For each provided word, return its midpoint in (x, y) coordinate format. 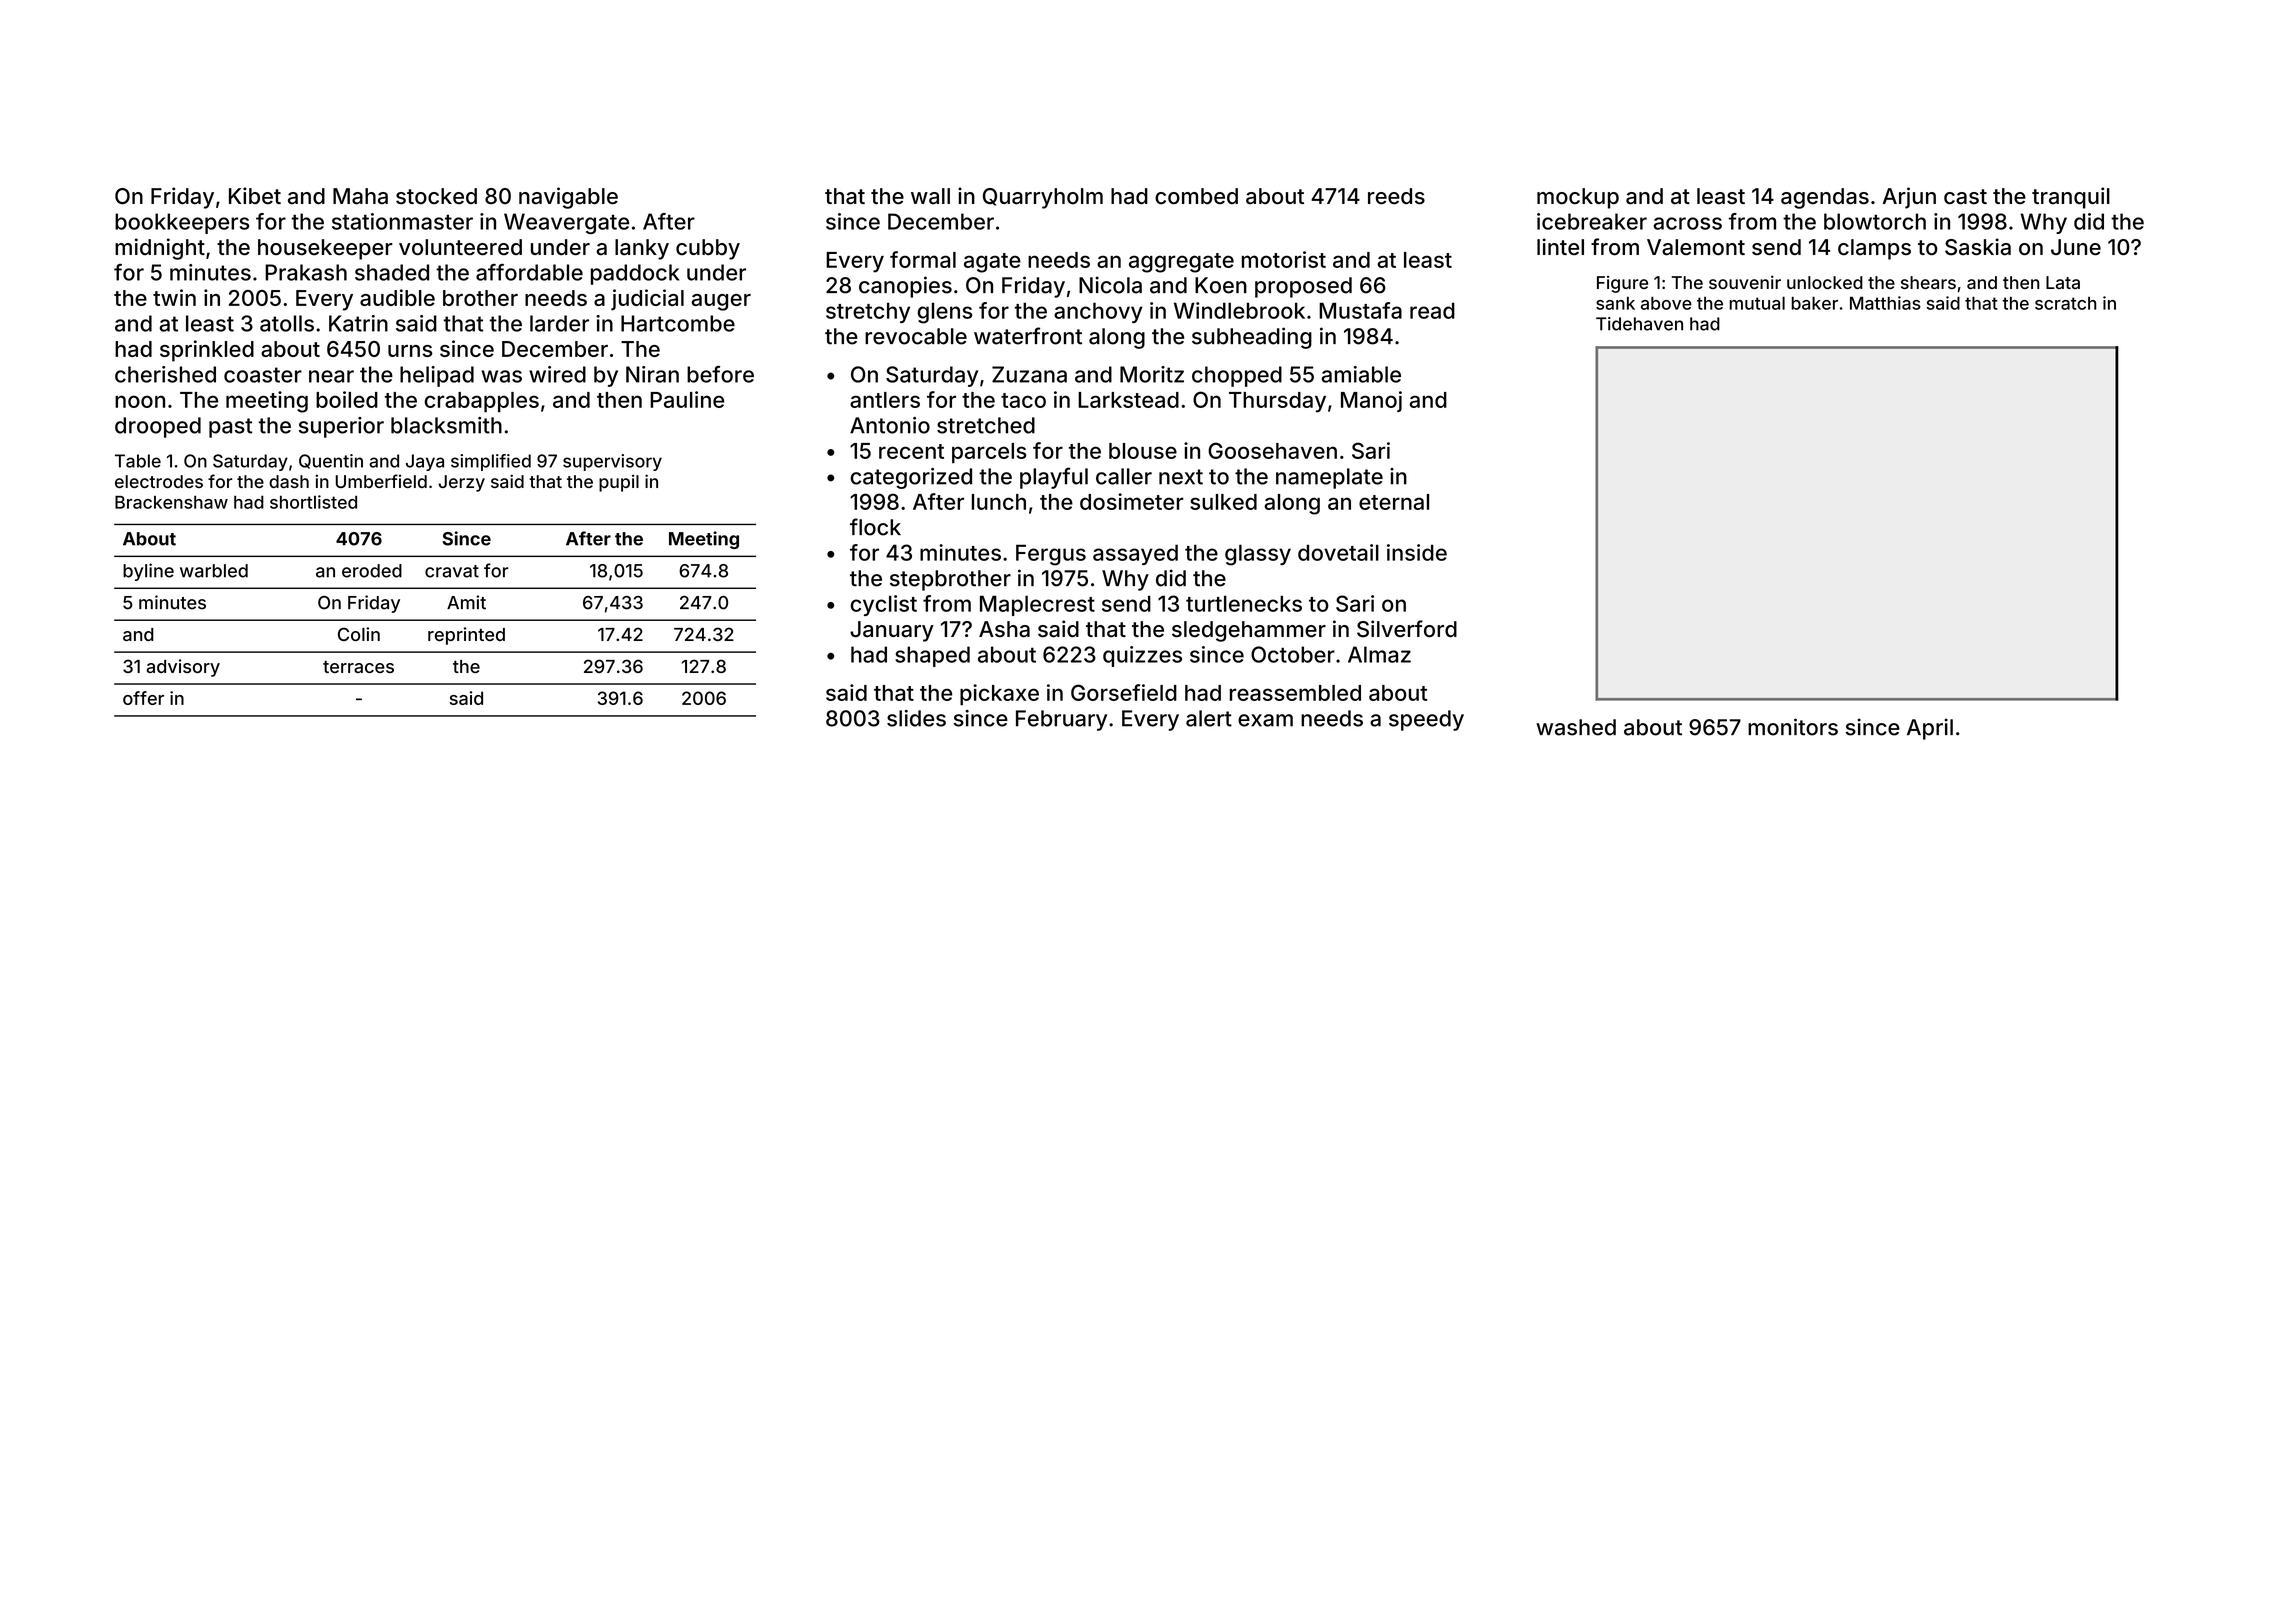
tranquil (2071, 198)
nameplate (1329, 478)
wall (930, 196)
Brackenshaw (171, 502)
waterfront (1028, 336)
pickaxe (999, 694)
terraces (358, 666)
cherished (165, 374)
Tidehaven (1639, 324)
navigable (568, 198)
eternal (1394, 502)
